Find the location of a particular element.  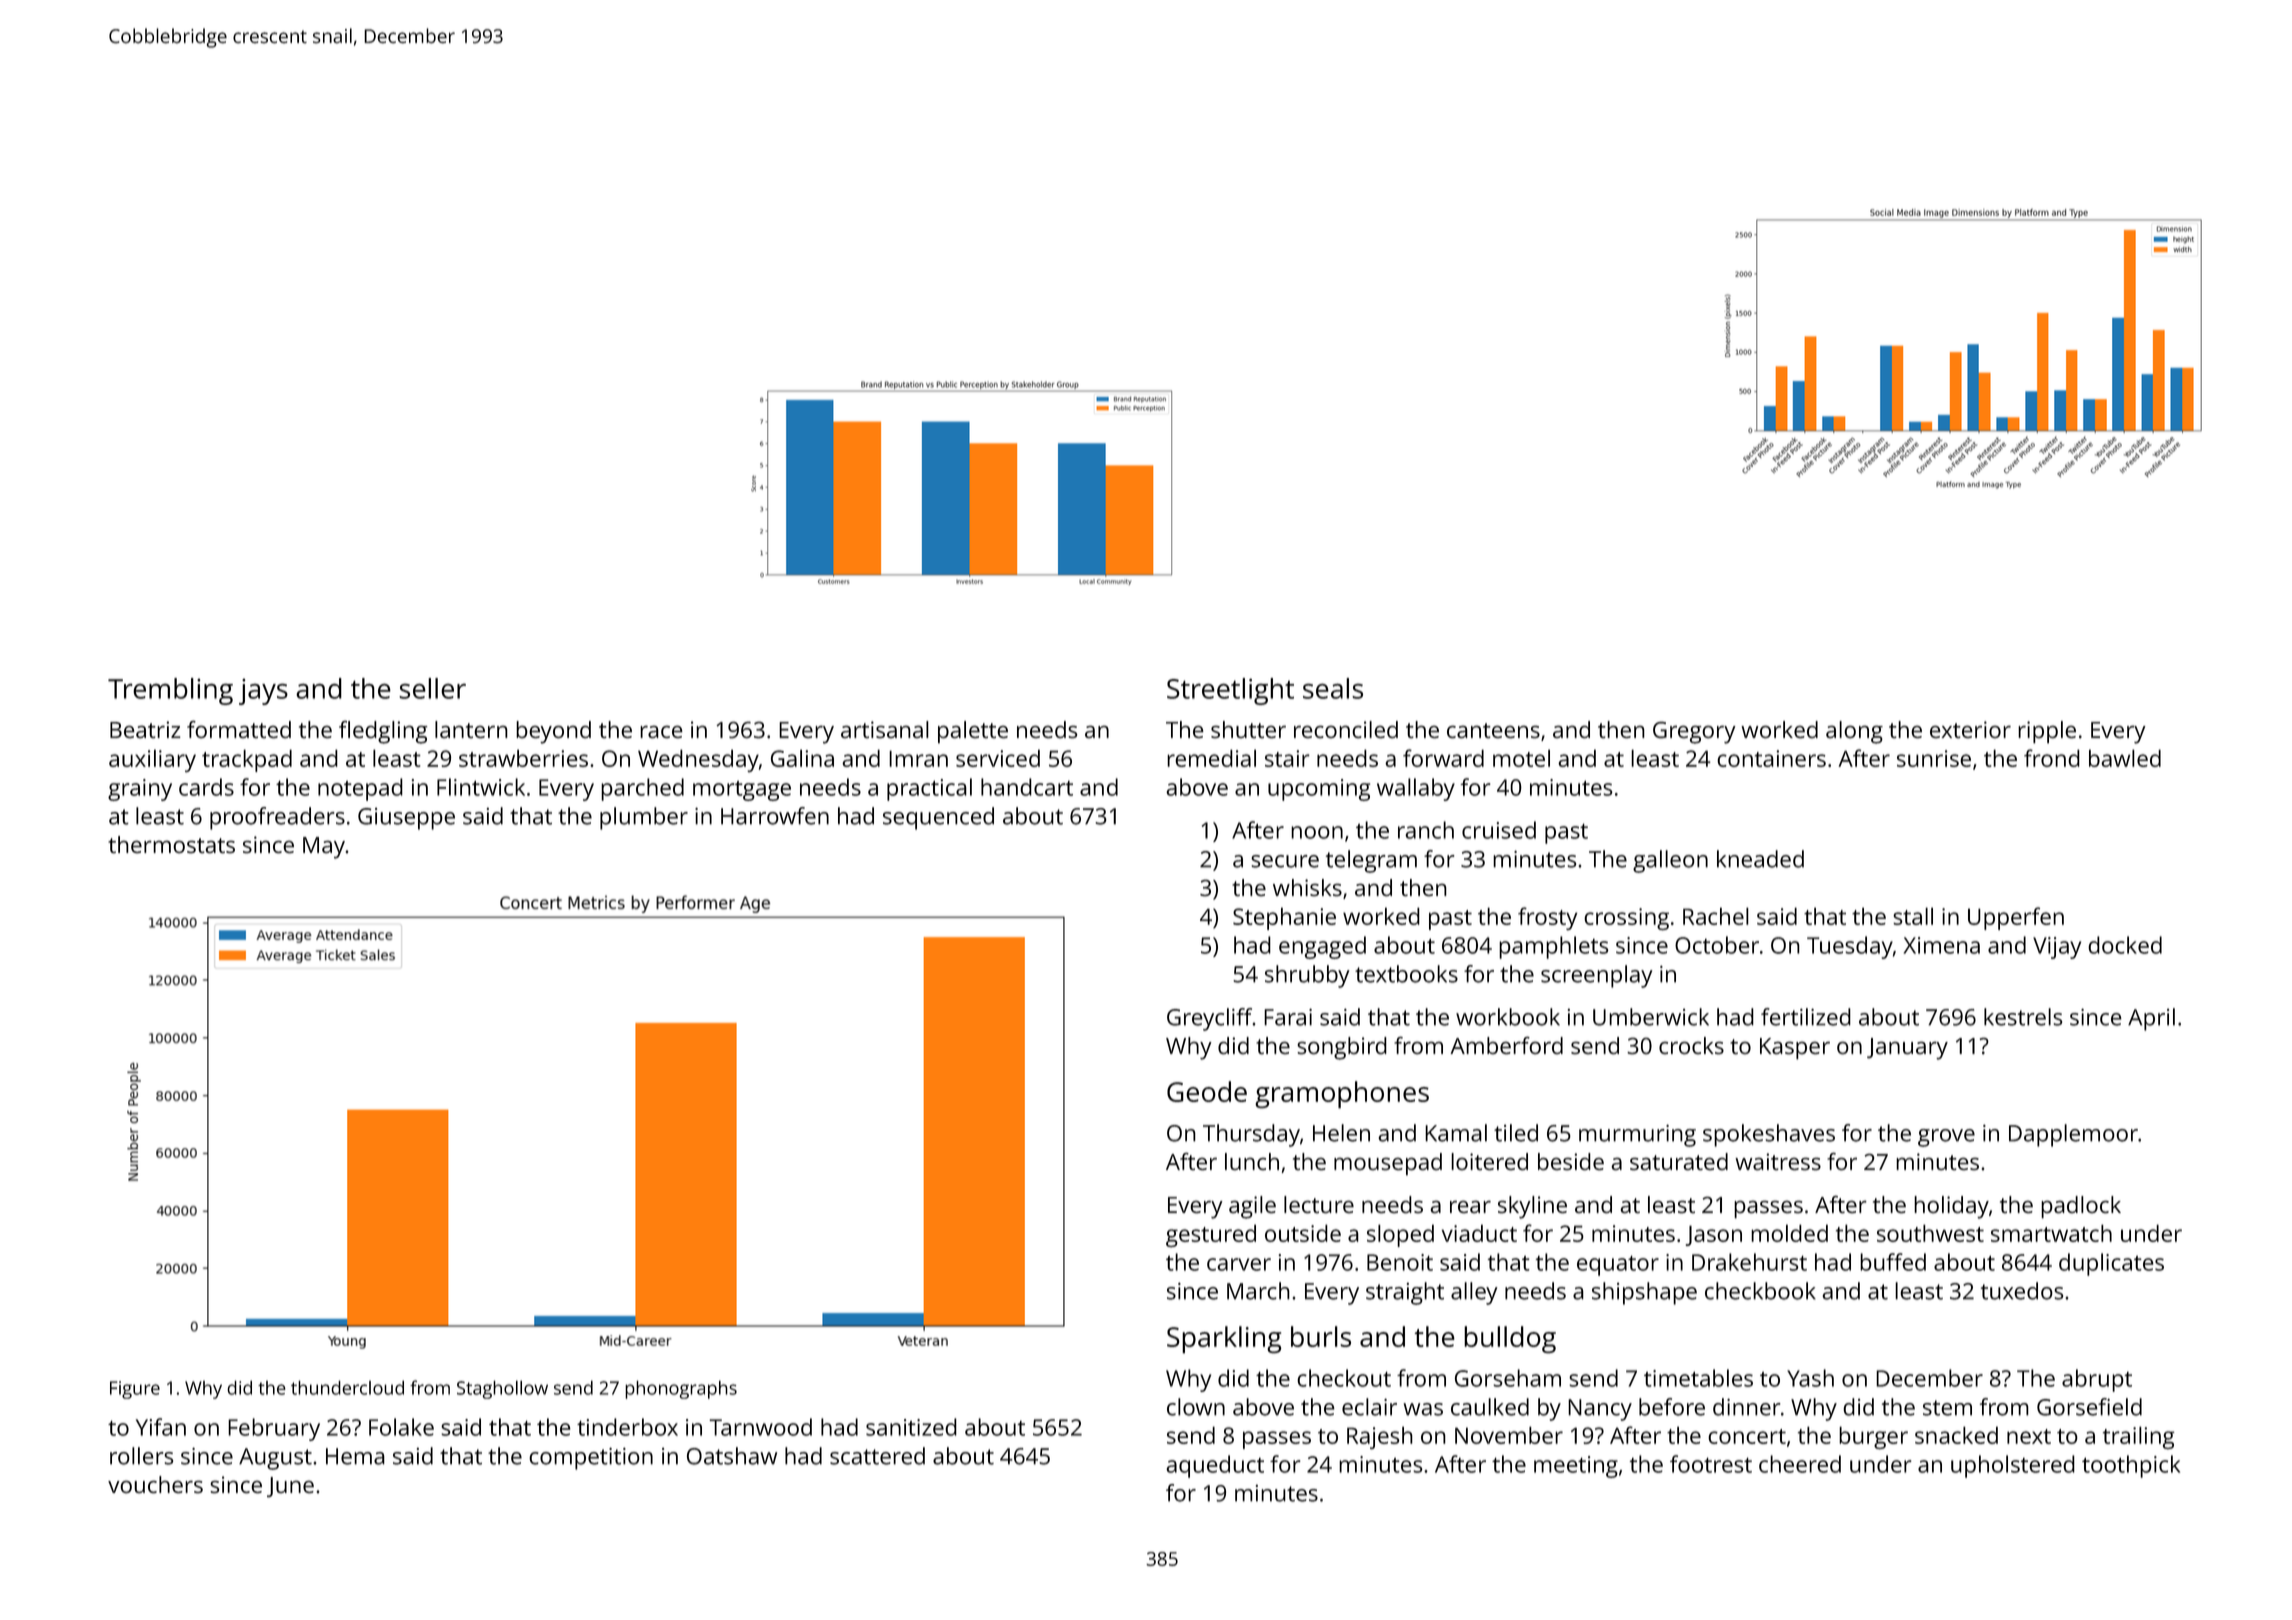

Geode is located at coordinates (1207, 1091).
